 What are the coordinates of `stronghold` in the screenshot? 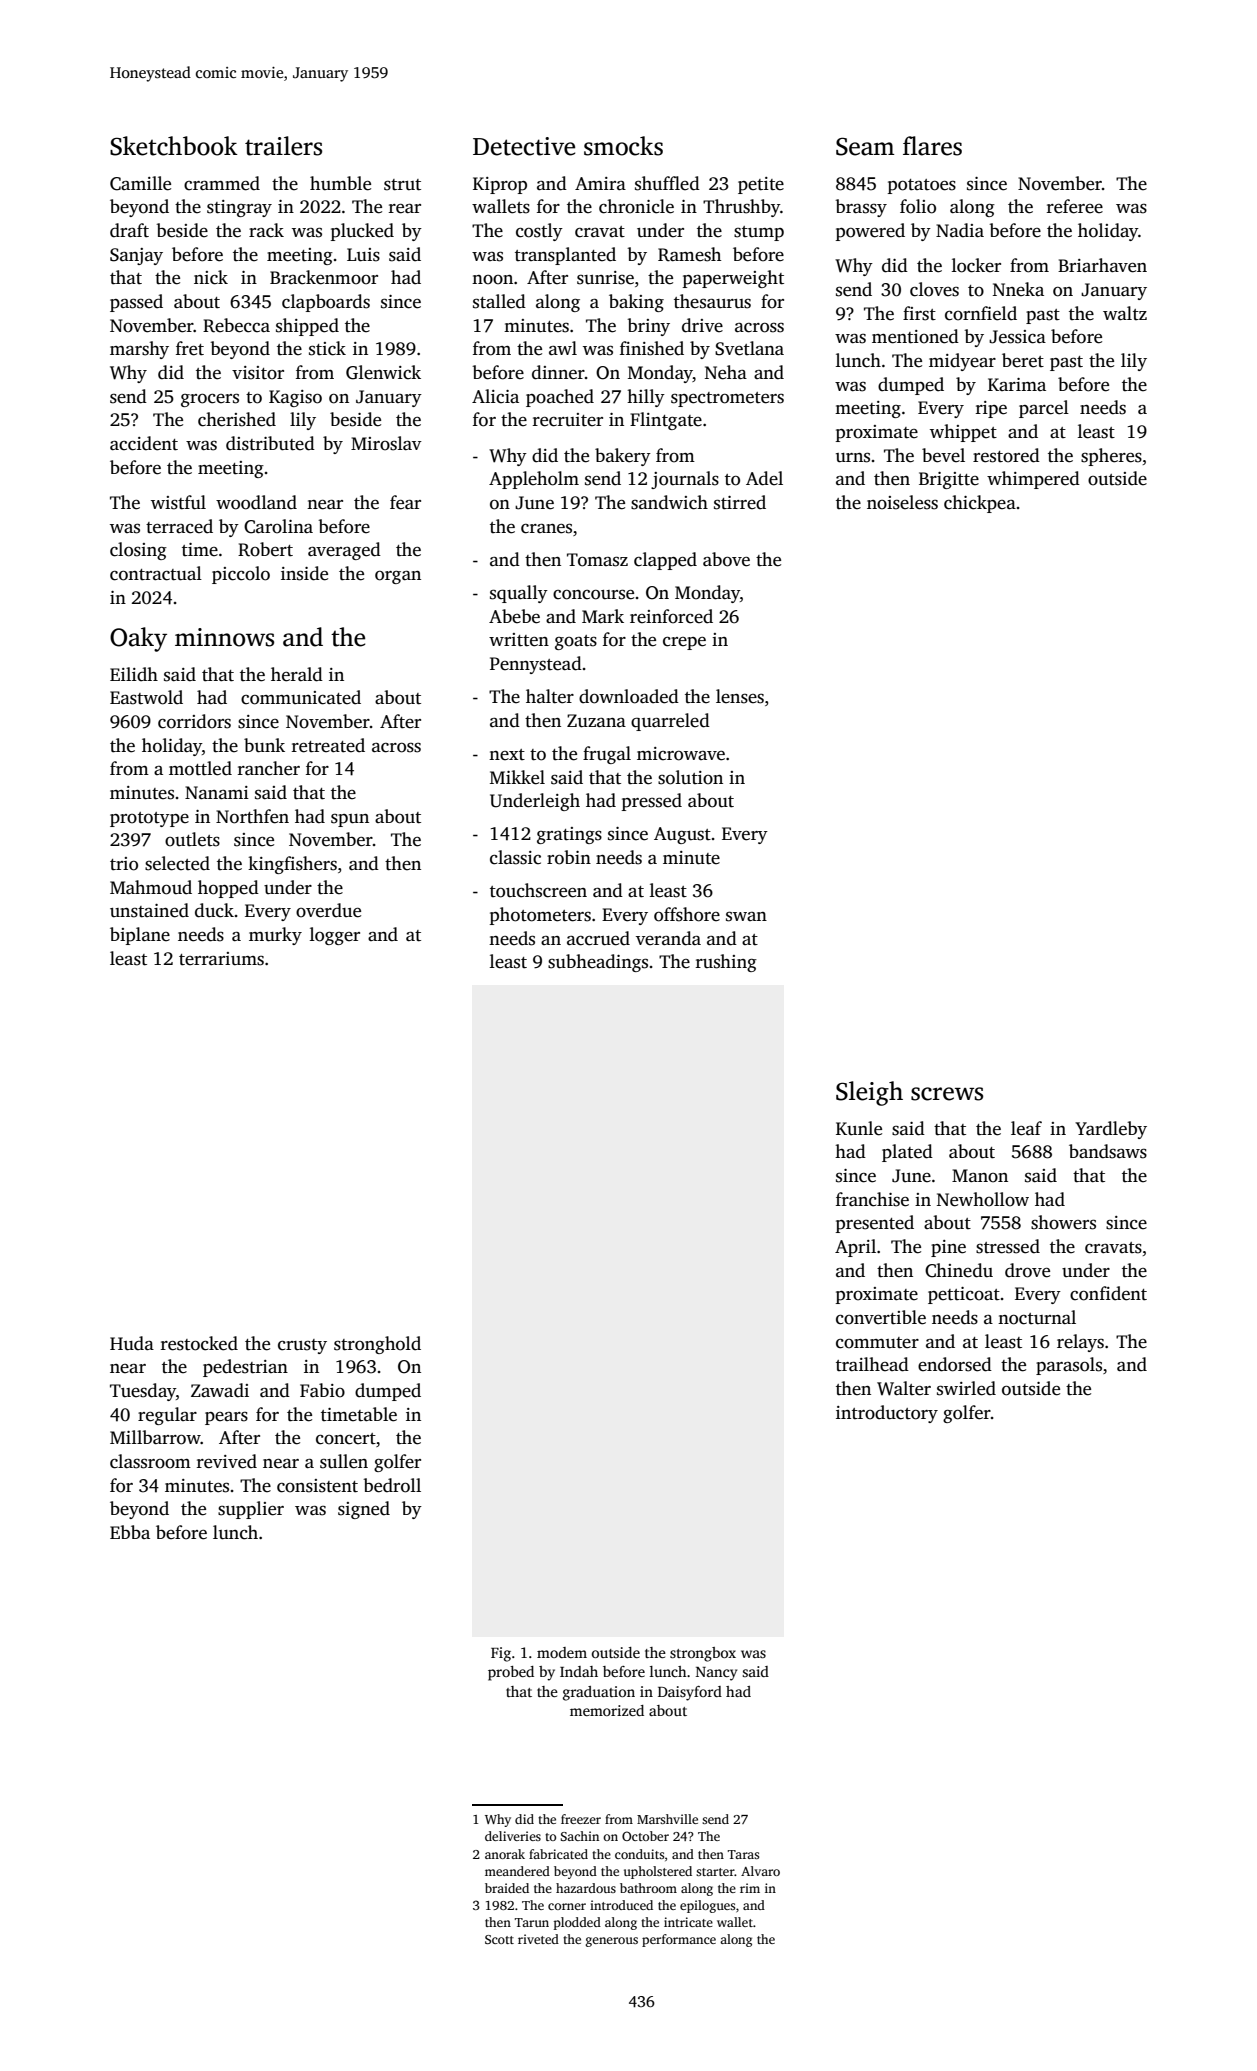 It's located at (377, 1345).
